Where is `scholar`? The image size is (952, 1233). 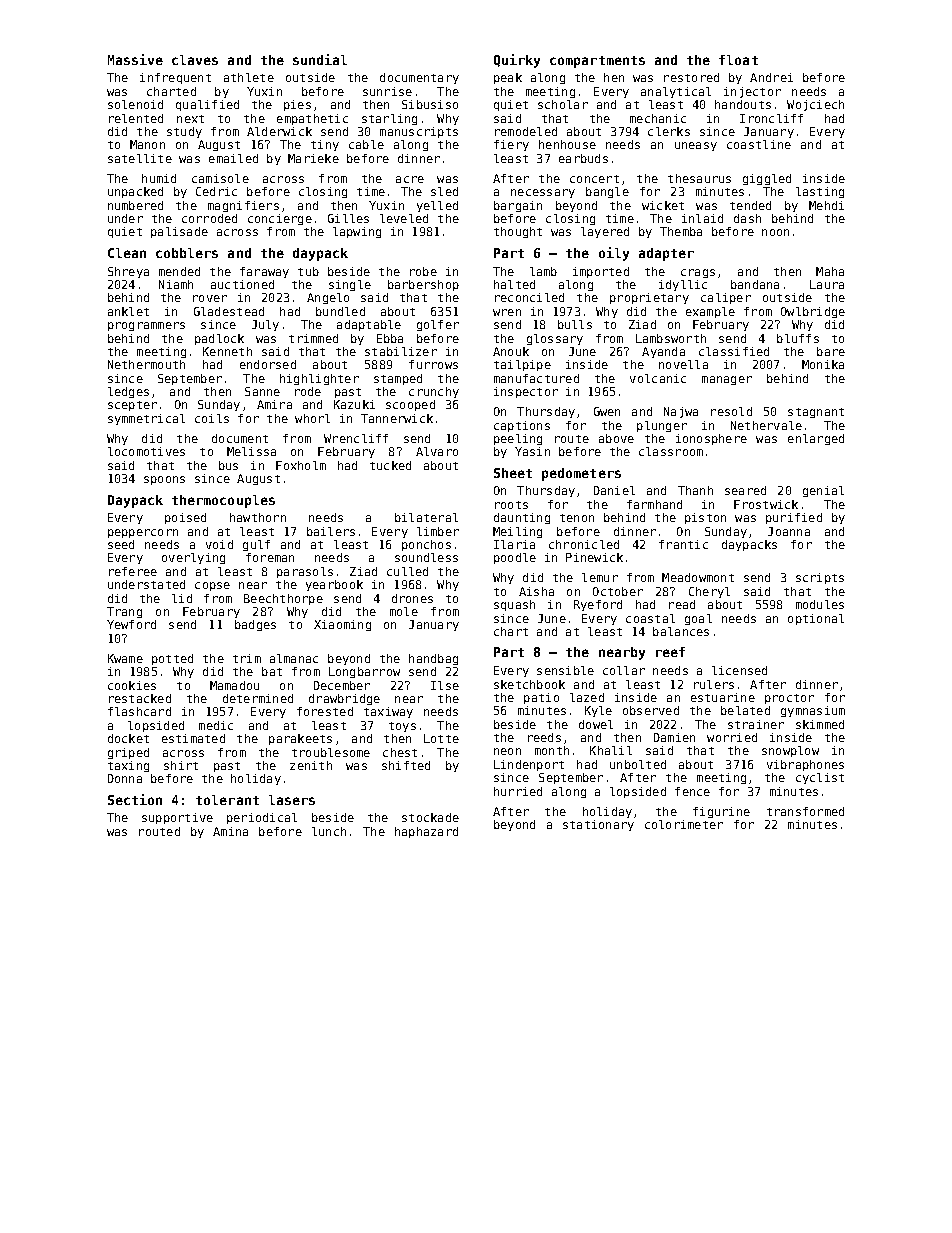 scholar is located at coordinates (563, 104).
